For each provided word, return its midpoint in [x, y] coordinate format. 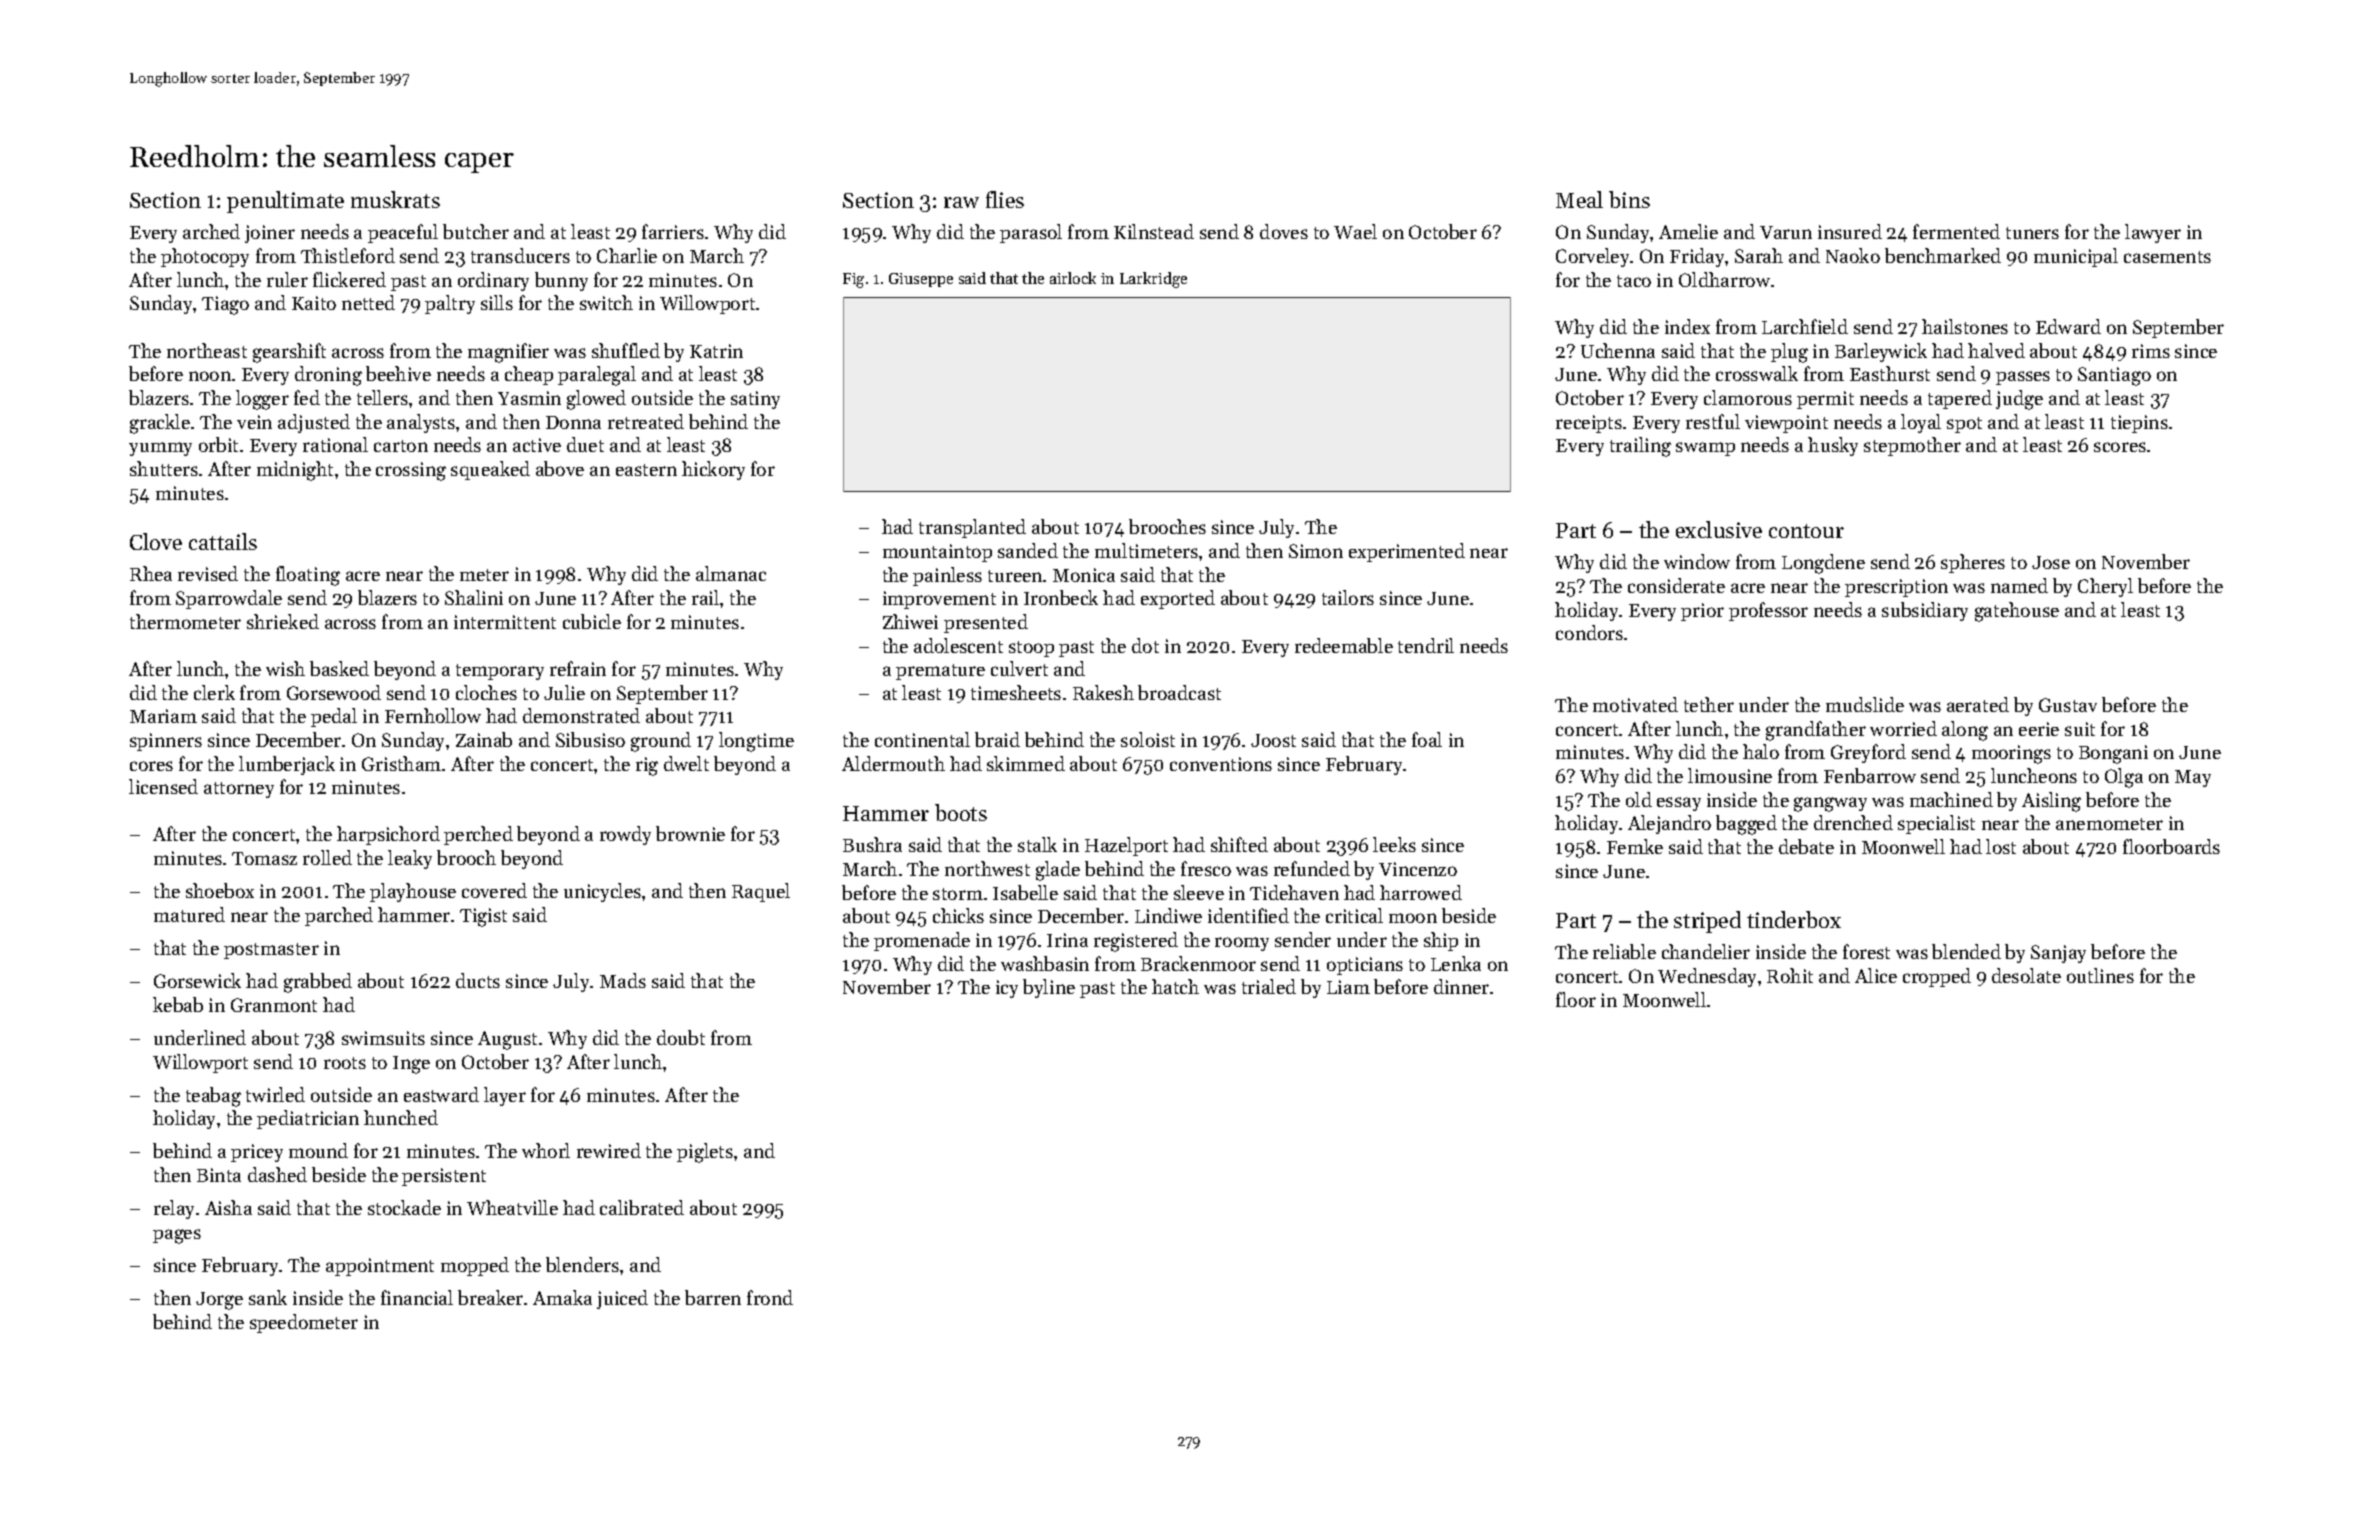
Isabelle [1025, 892]
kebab [178, 1004]
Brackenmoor [1198, 963]
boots [961, 812]
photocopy [205, 257]
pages [177, 1236]
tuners [2032, 233]
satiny [755, 400]
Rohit [1790, 975]
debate [1806, 846]
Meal [1579, 199]
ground [661, 742]
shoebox [220, 890]
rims [2151, 351]
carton [401, 446]
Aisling [2051, 802]
